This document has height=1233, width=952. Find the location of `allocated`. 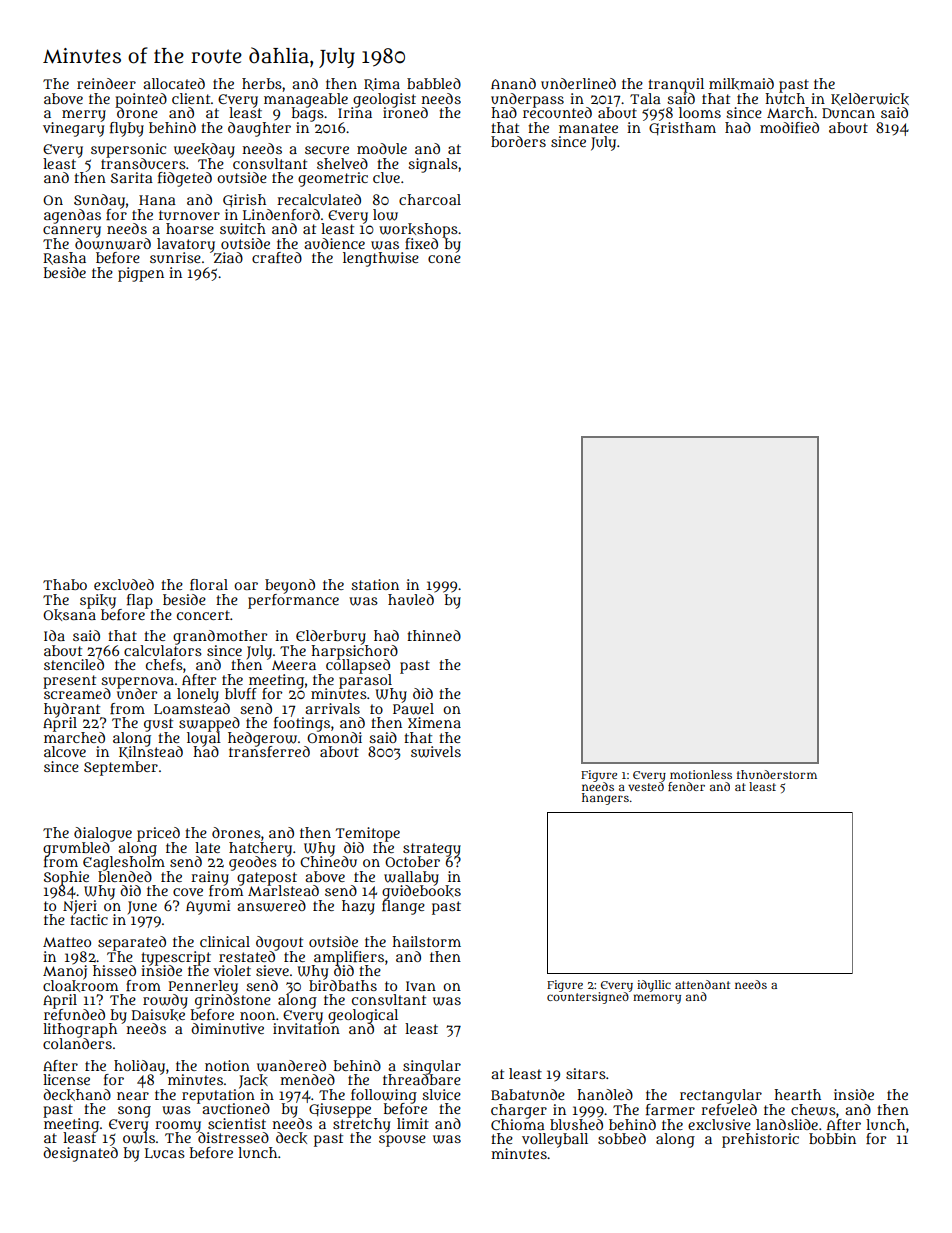

allocated is located at coordinates (174, 83).
